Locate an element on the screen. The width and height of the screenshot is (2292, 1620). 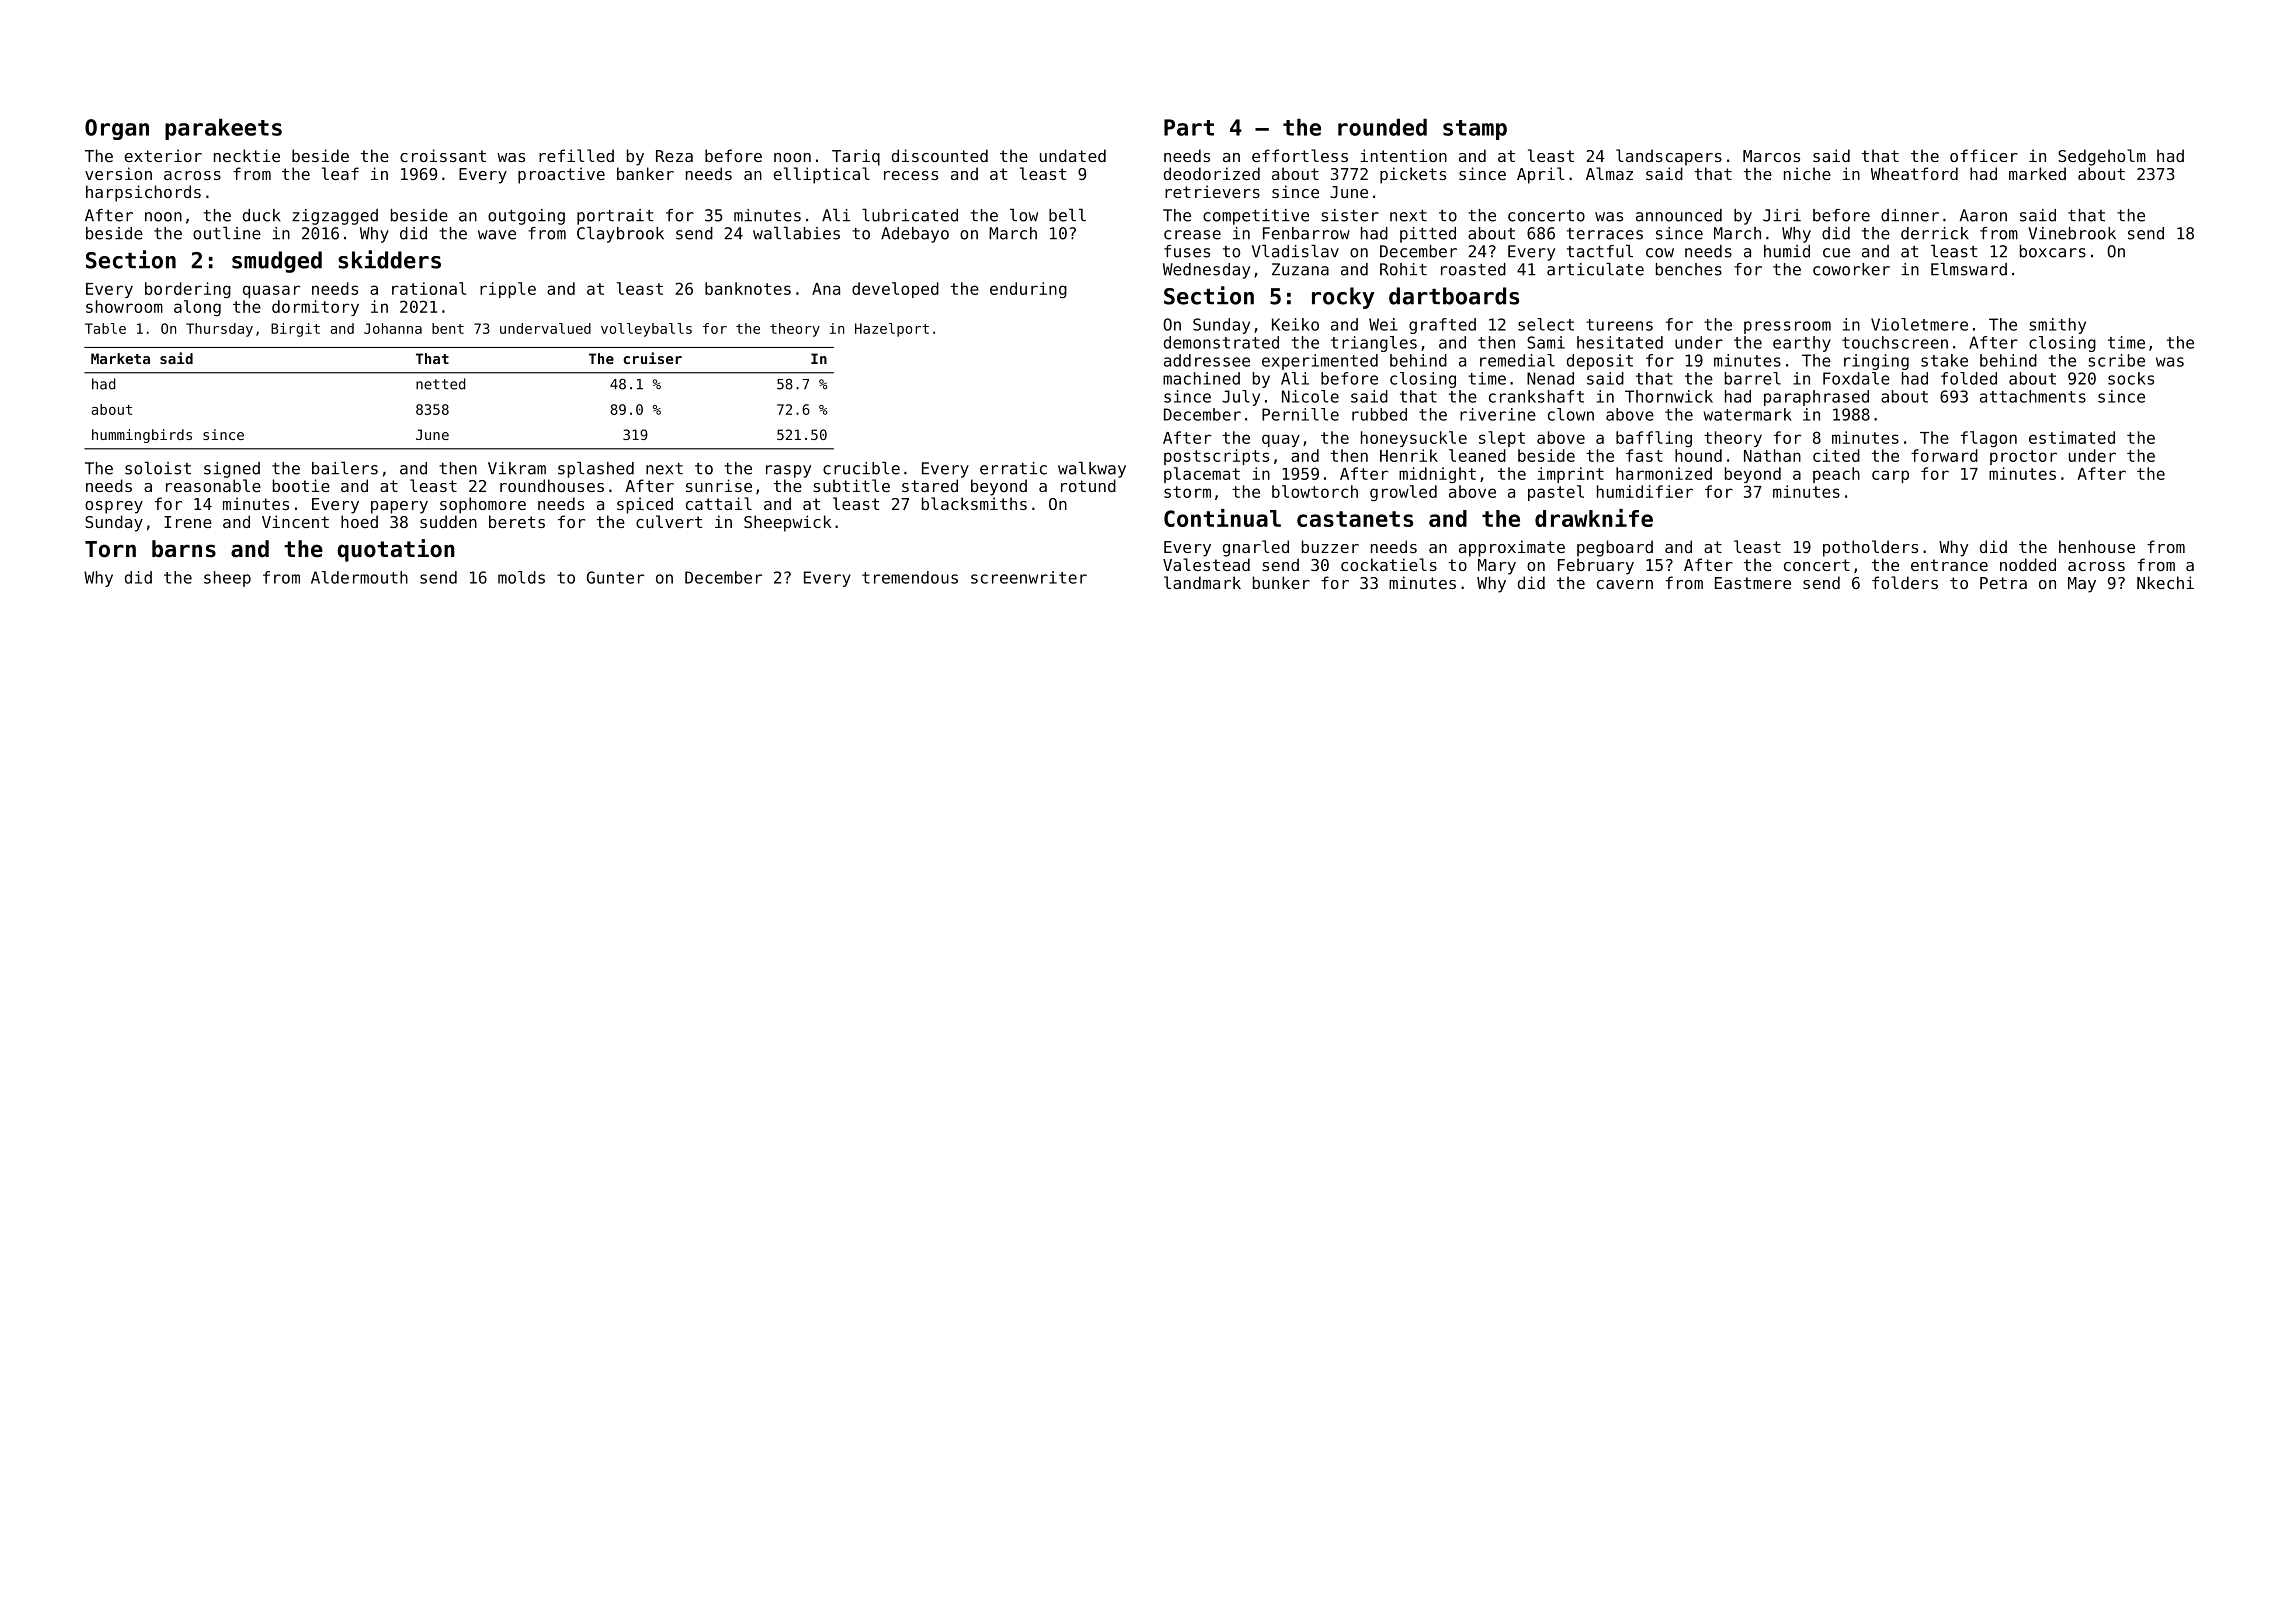
Wei is located at coordinates (1383, 324).
